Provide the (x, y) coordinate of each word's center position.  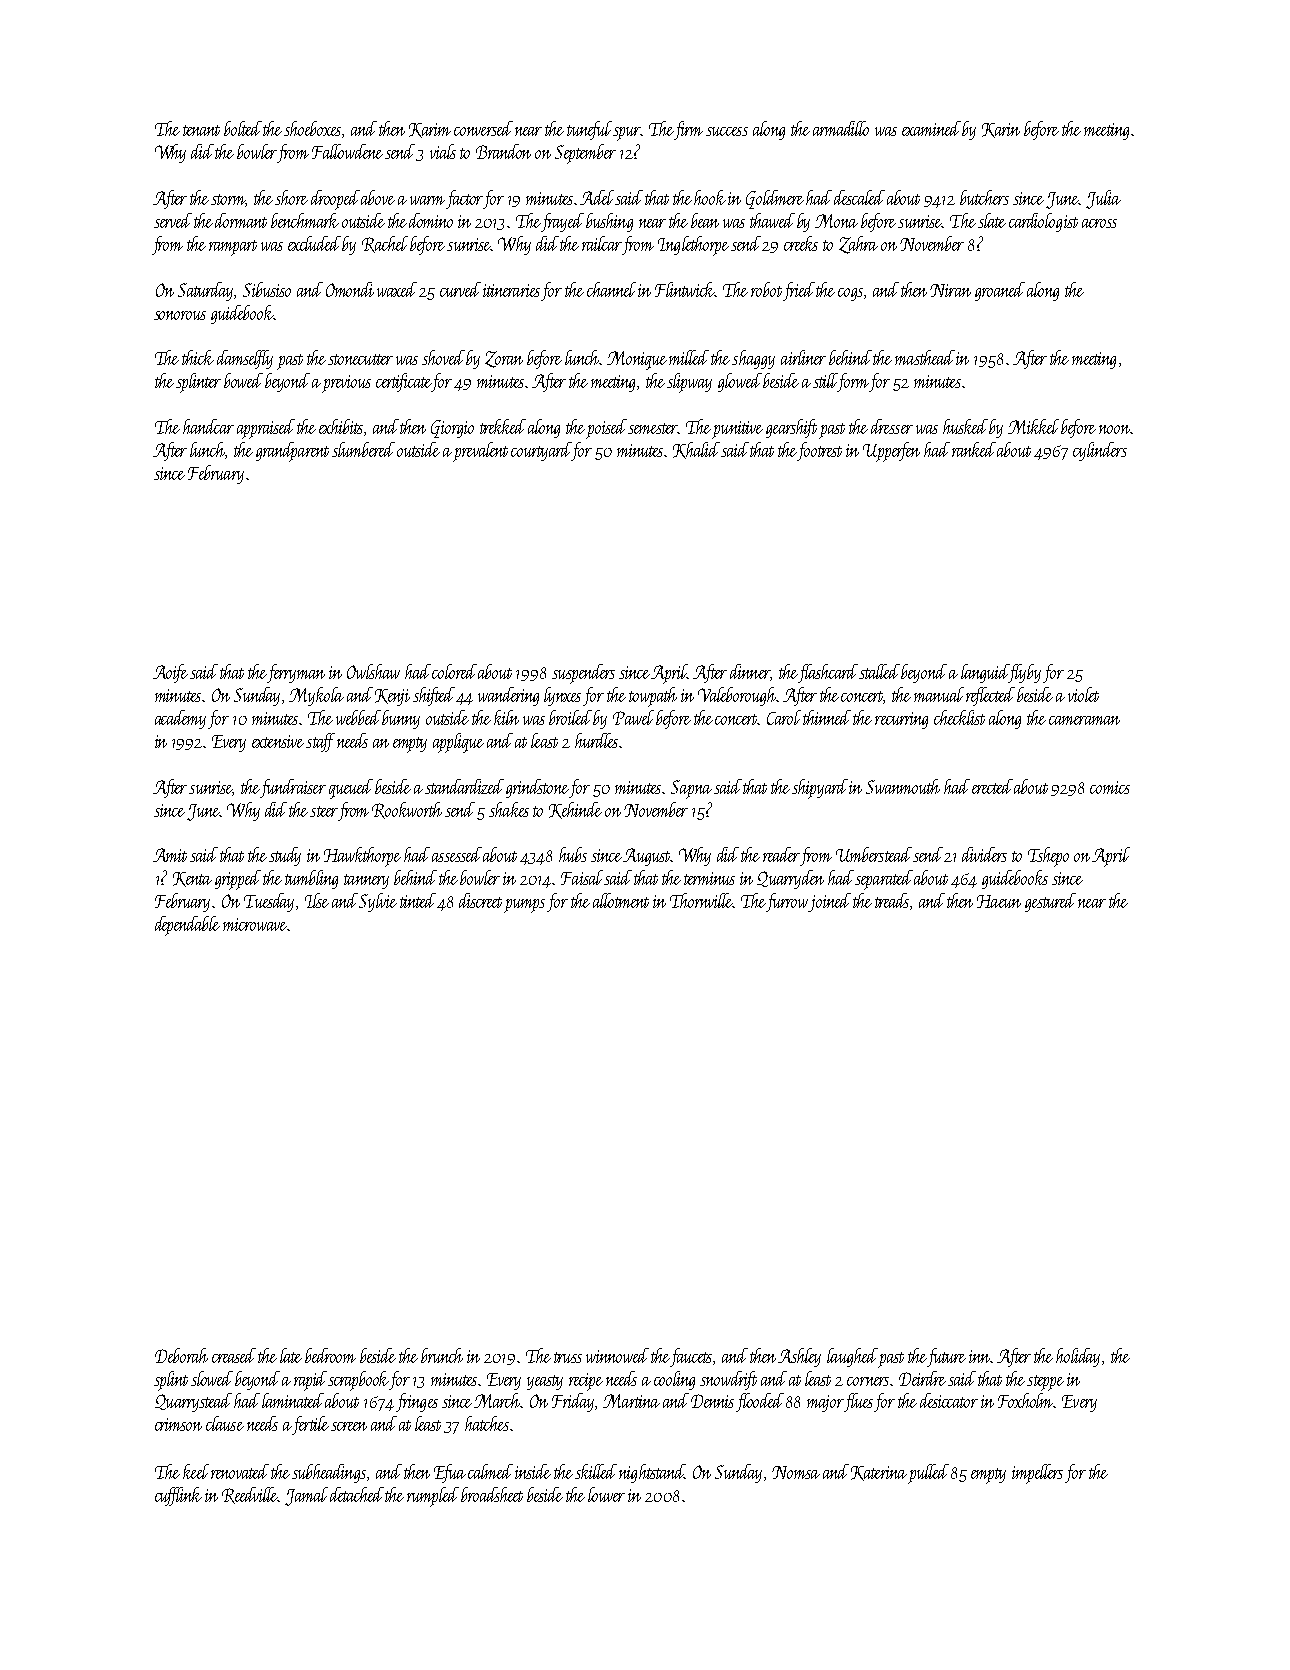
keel (196, 1471)
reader (781, 854)
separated (884, 880)
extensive (278, 741)
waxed (397, 289)
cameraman (1084, 720)
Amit (170, 855)
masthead (925, 357)
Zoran (504, 359)
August (647, 857)
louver (606, 1494)
